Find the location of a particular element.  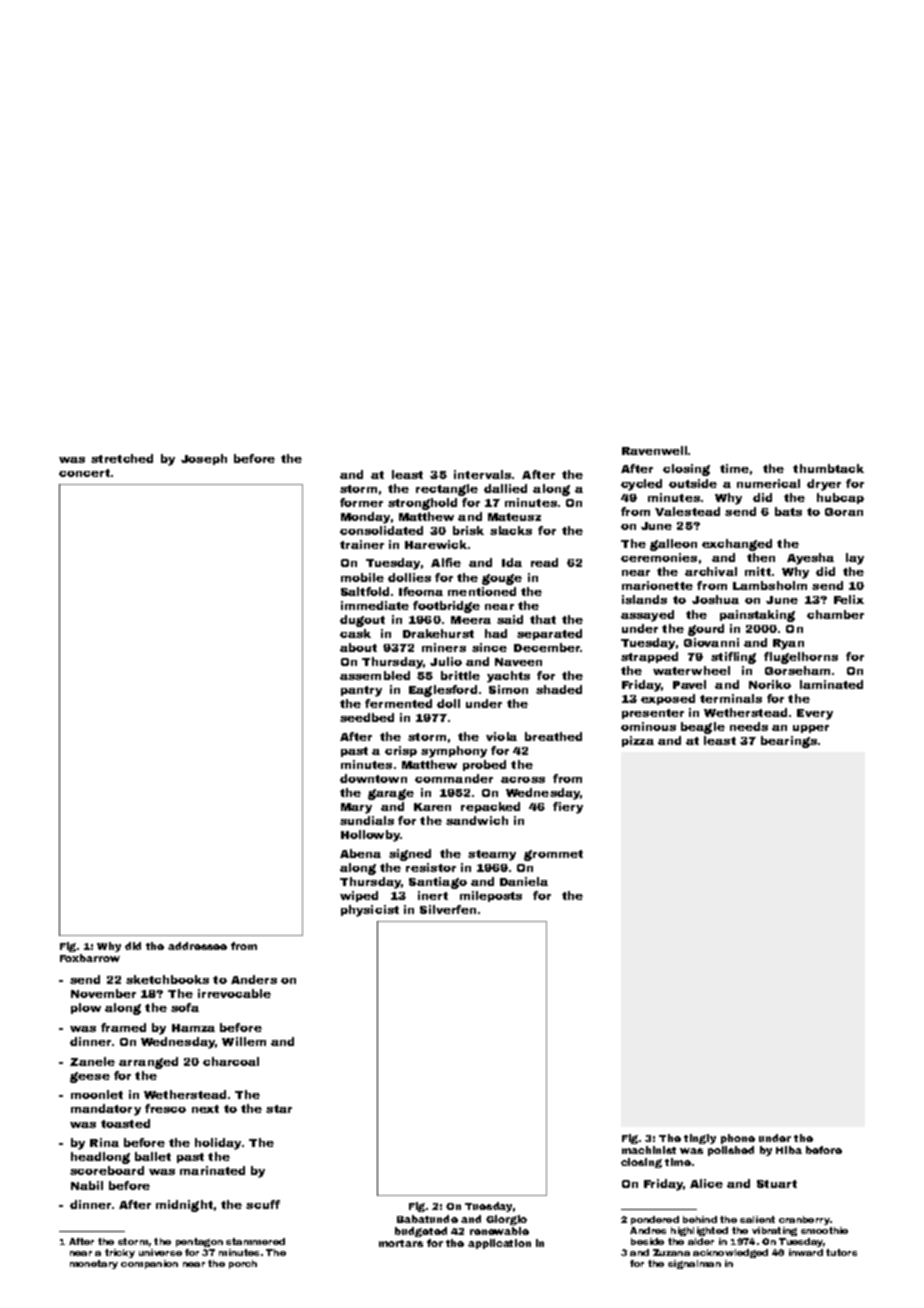

Silverfen is located at coordinates (448, 909).
